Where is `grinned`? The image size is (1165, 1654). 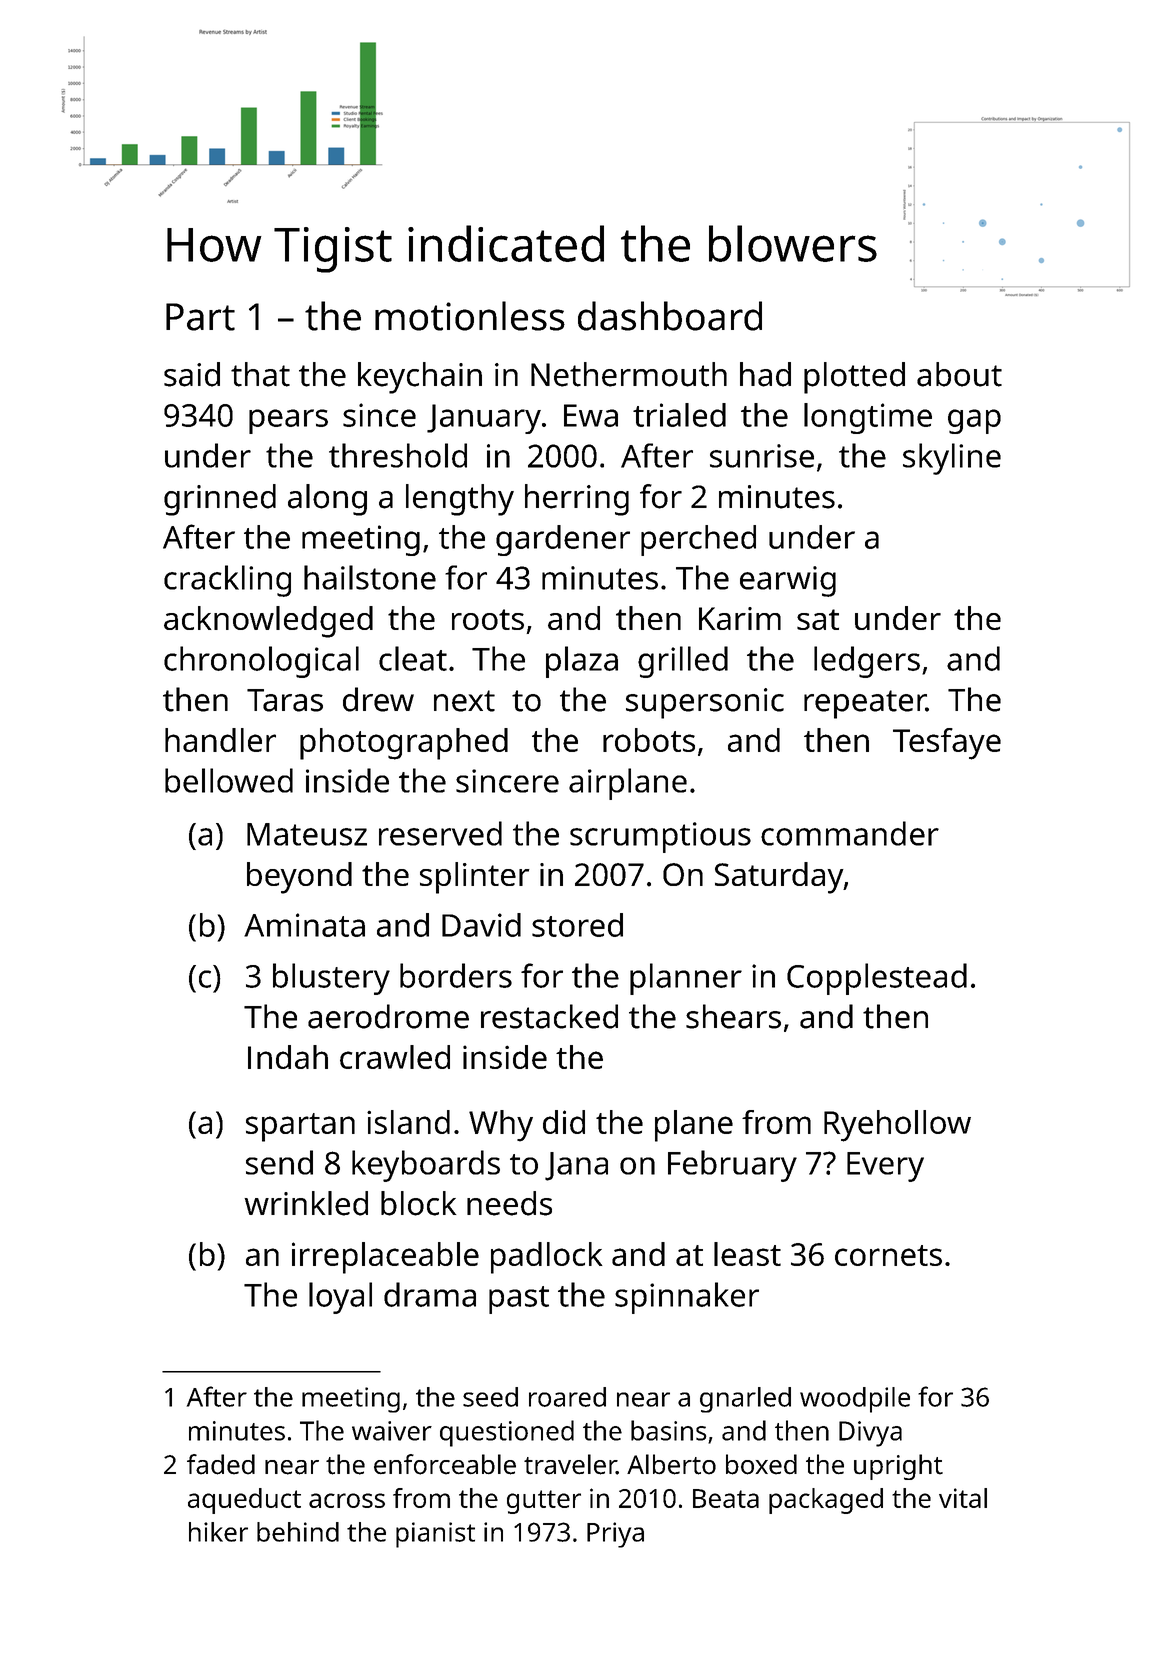 grinned is located at coordinates (220, 500).
